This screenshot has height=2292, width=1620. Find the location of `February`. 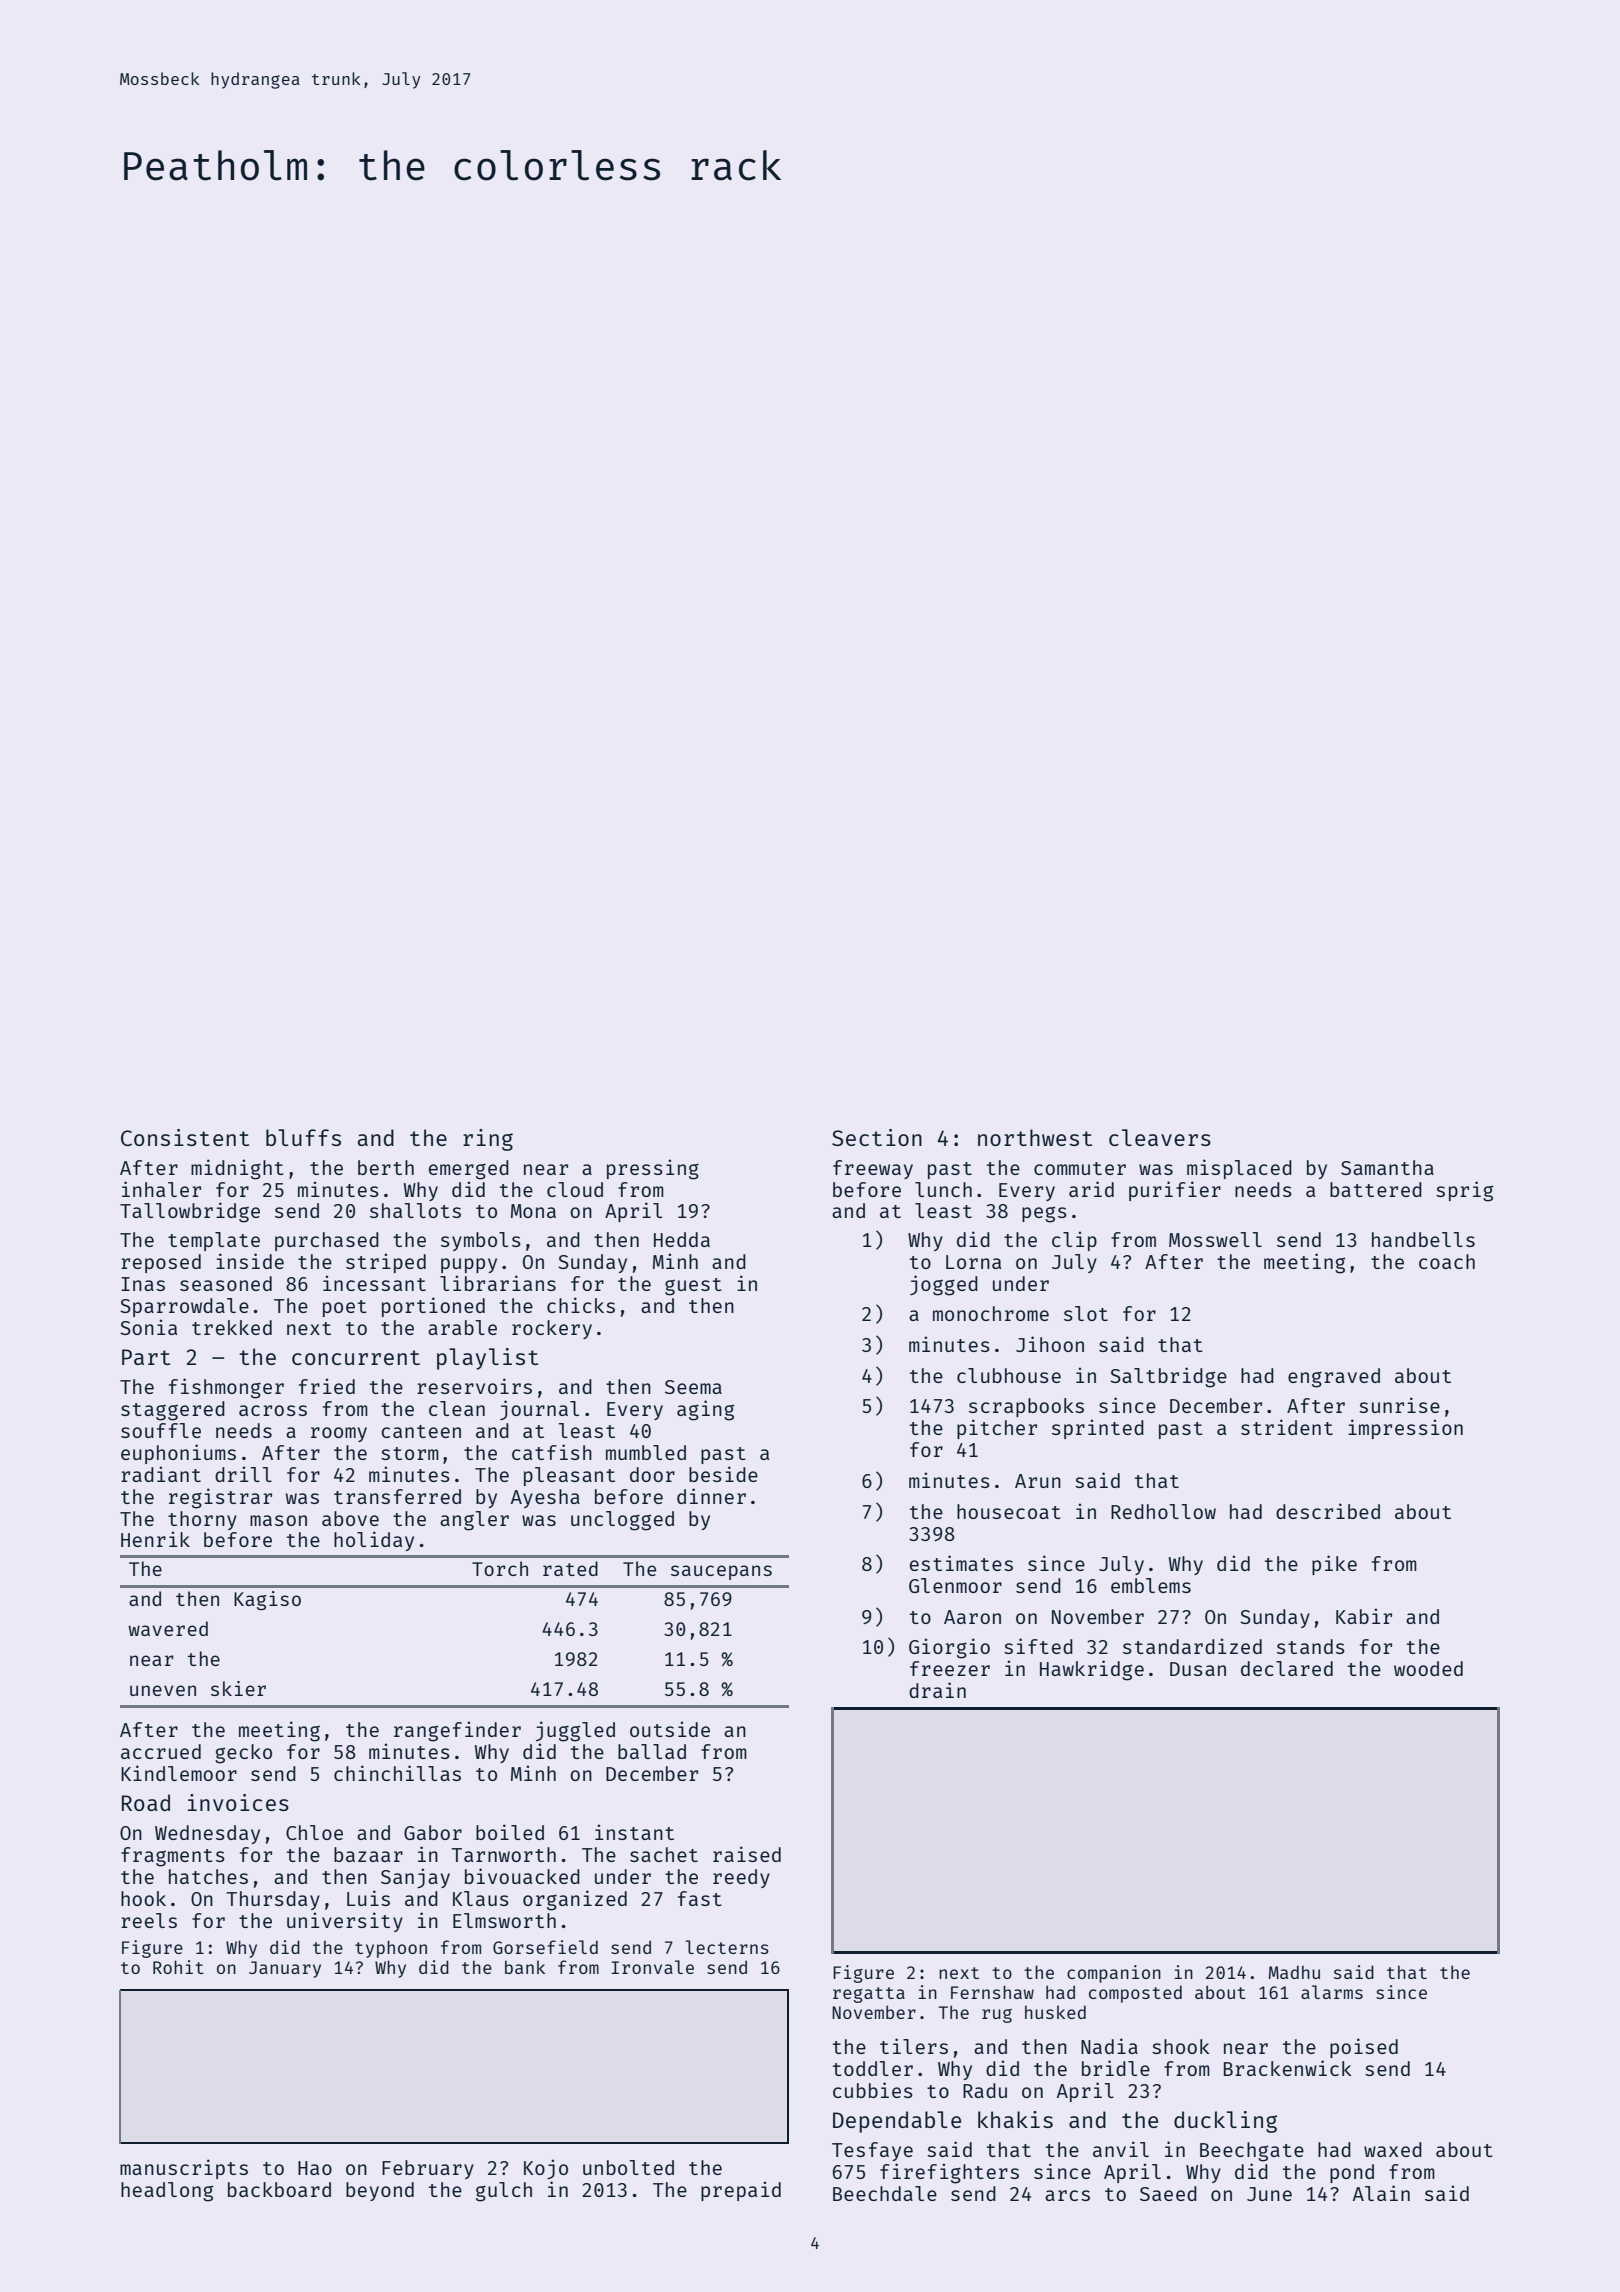

February is located at coordinates (428, 2169).
